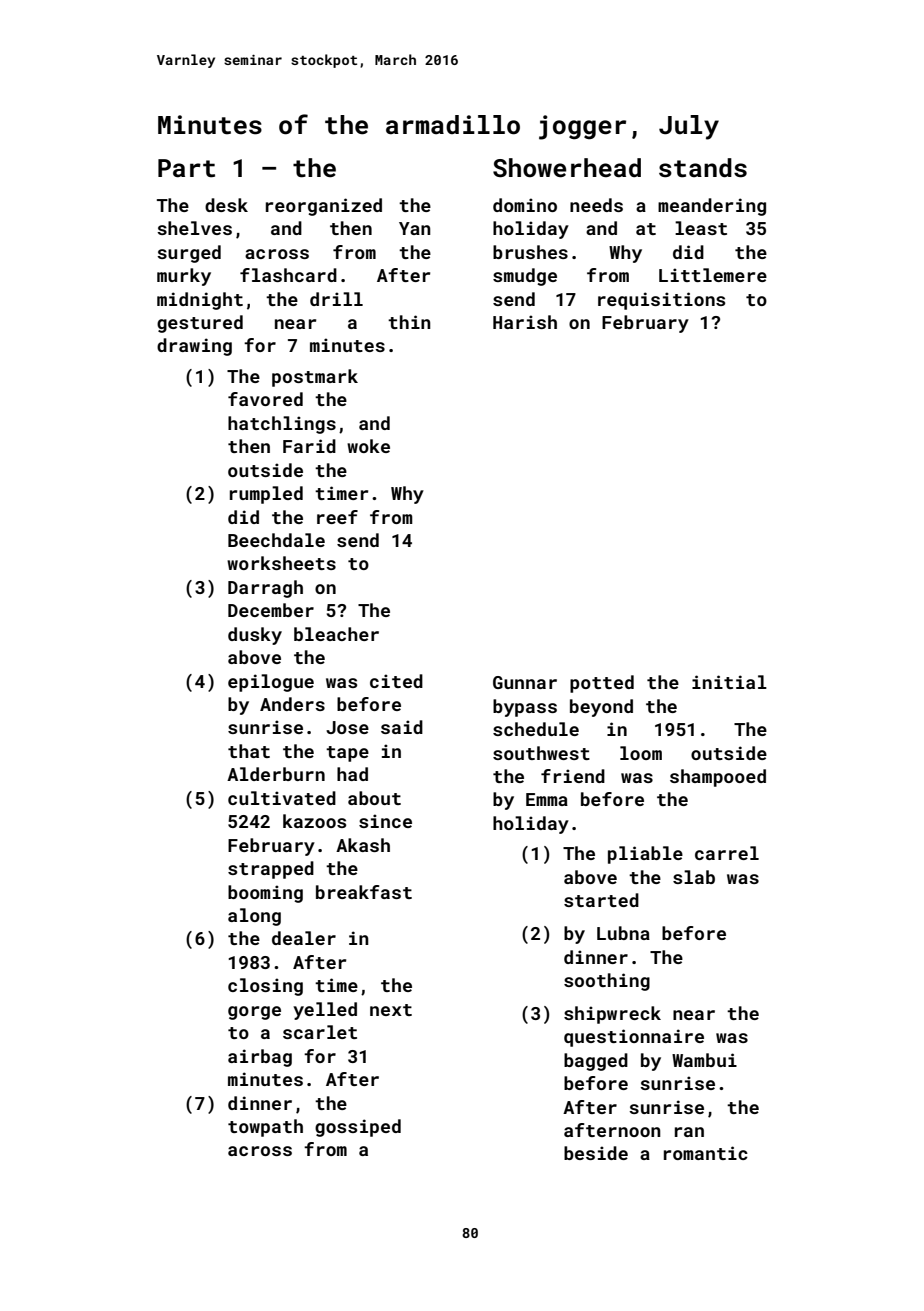  What do you see at coordinates (525, 708) in the screenshot?
I see `bypass` at bounding box center [525, 708].
